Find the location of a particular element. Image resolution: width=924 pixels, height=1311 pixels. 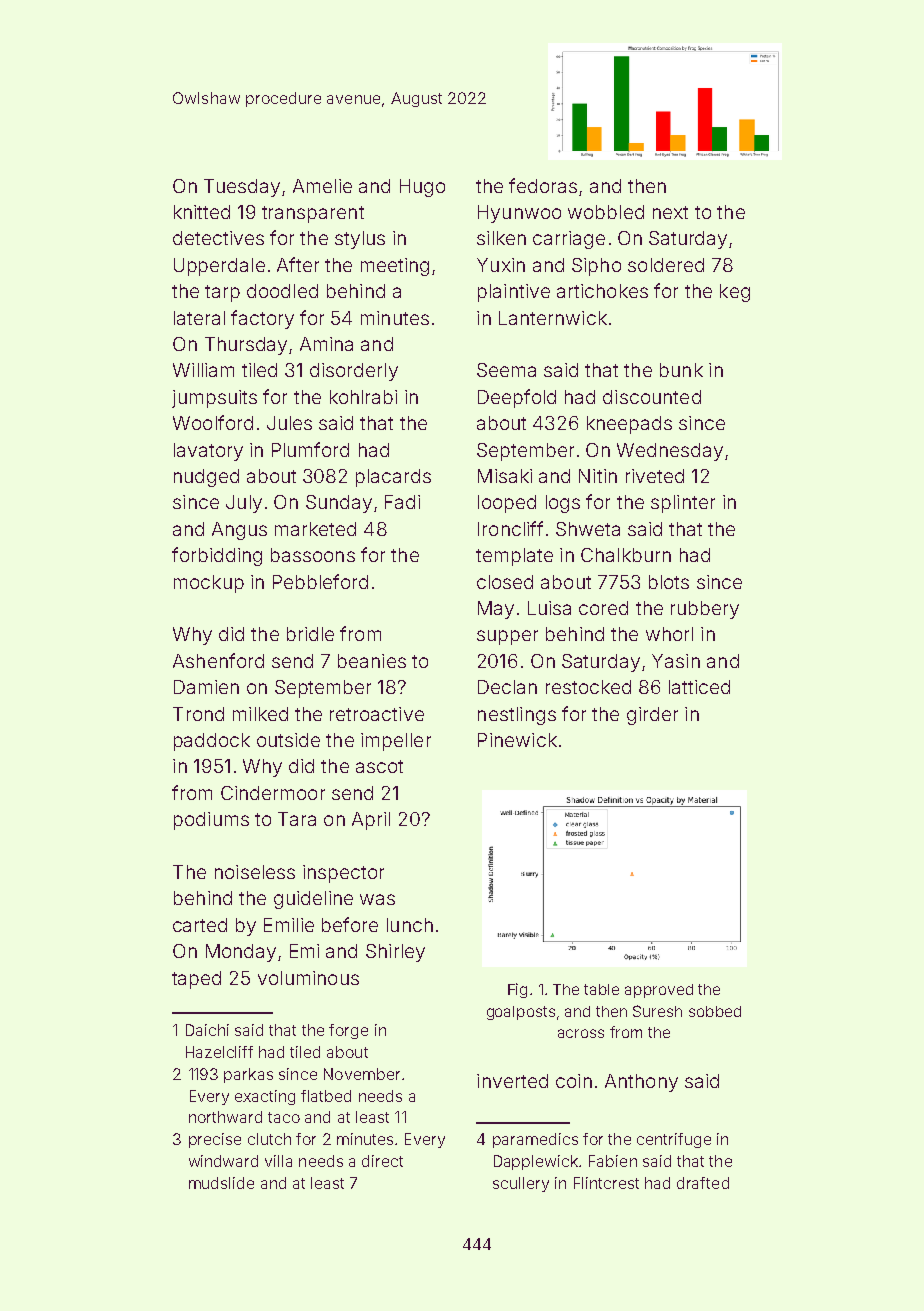

beanies is located at coordinates (372, 661).
